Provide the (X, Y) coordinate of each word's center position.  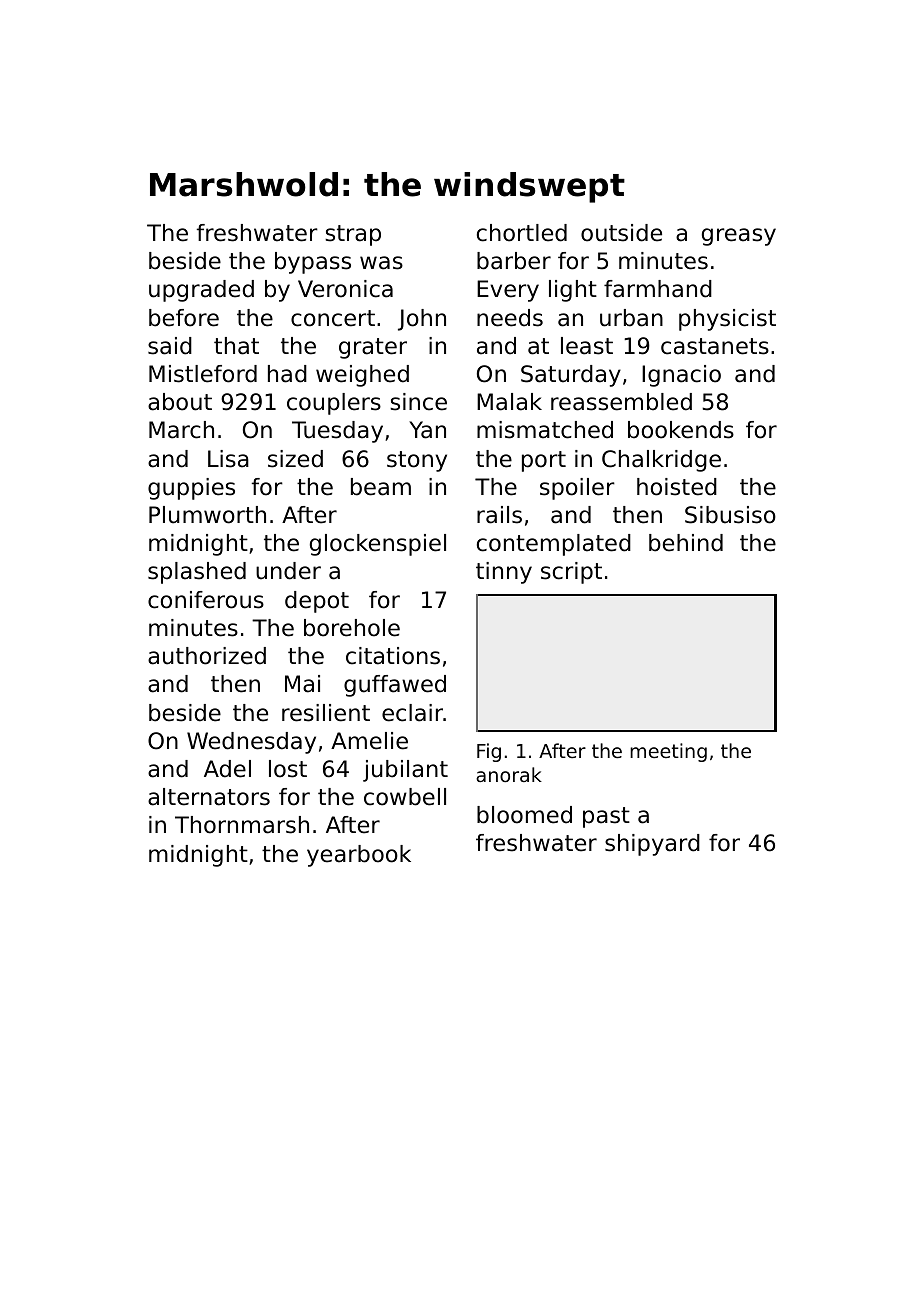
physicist (727, 320)
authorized (207, 656)
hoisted (677, 487)
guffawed (395, 686)
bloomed (524, 815)
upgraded (201, 291)
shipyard (652, 845)
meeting (668, 752)
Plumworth (207, 515)
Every (508, 291)
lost (288, 769)
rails (499, 515)
